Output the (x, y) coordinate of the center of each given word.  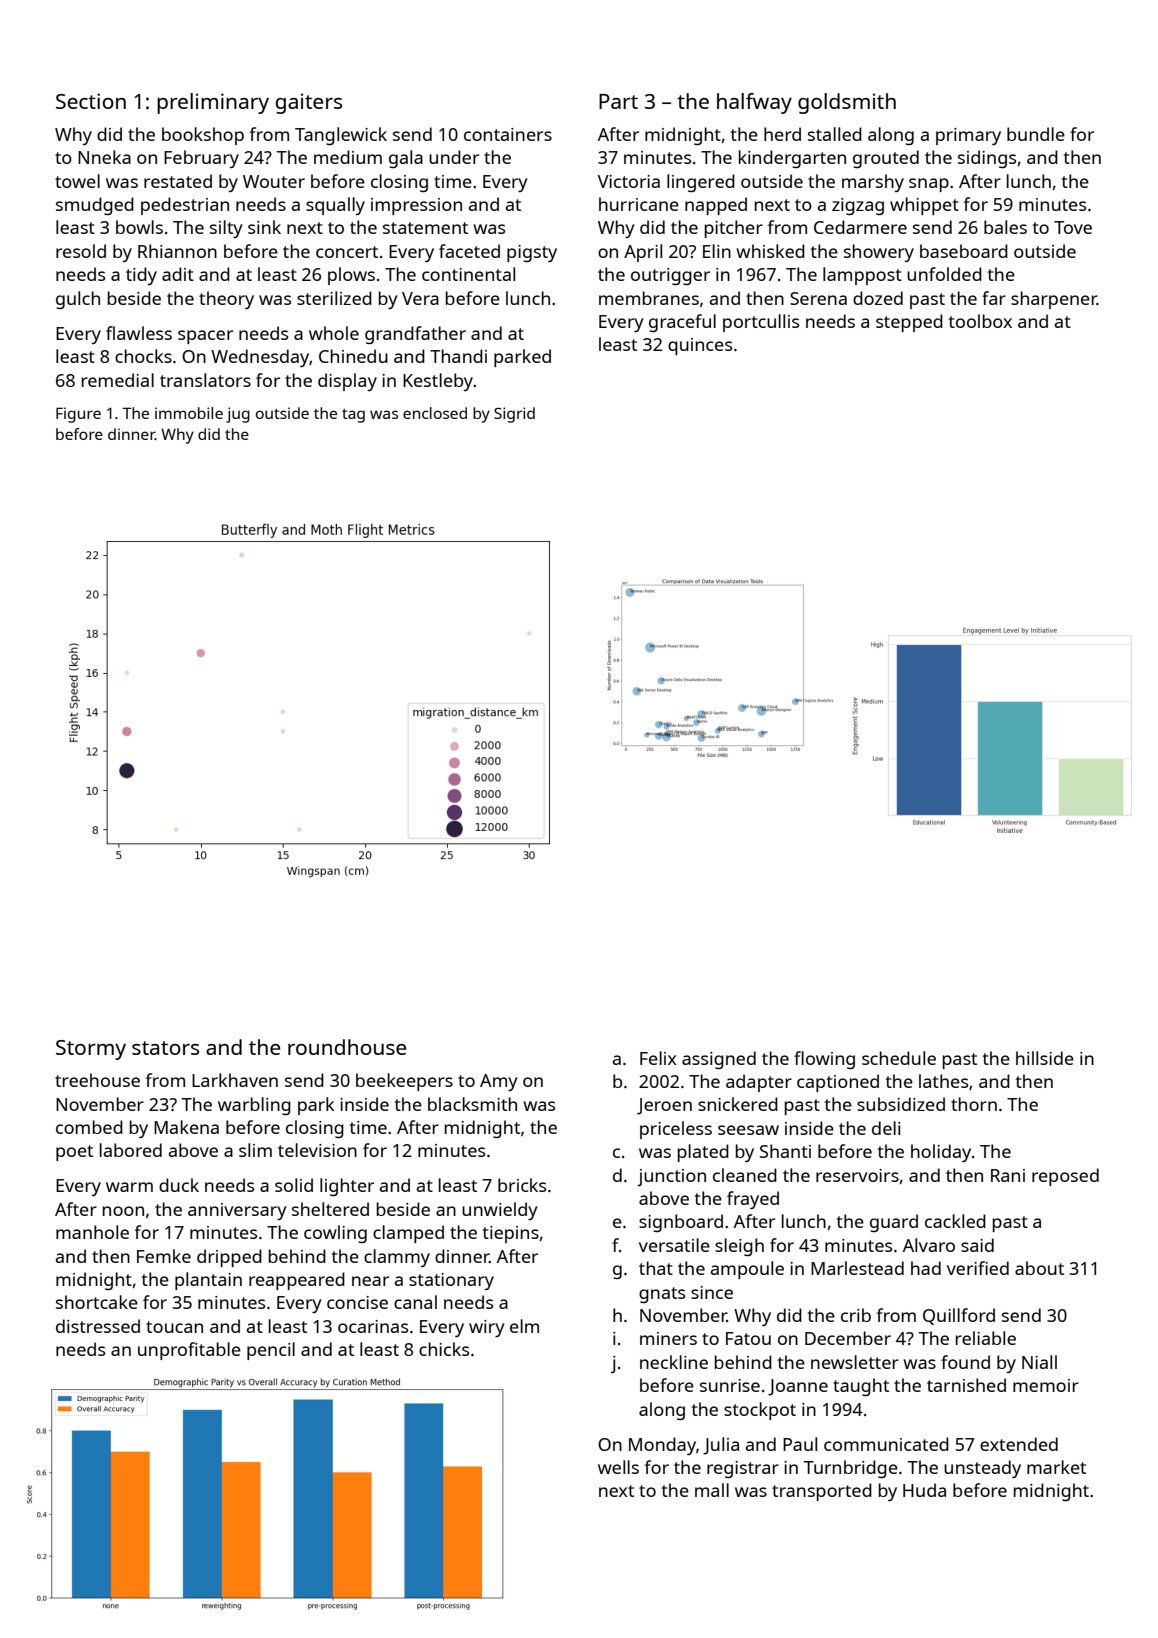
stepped (909, 323)
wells (618, 1467)
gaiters (308, 103)
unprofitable (189, 1351)
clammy (397, 1258)
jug (238, 415)
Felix (658, 1058)
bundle (1036, 134)
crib (856, 1315)
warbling (254, 1106)
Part (618, 101)
